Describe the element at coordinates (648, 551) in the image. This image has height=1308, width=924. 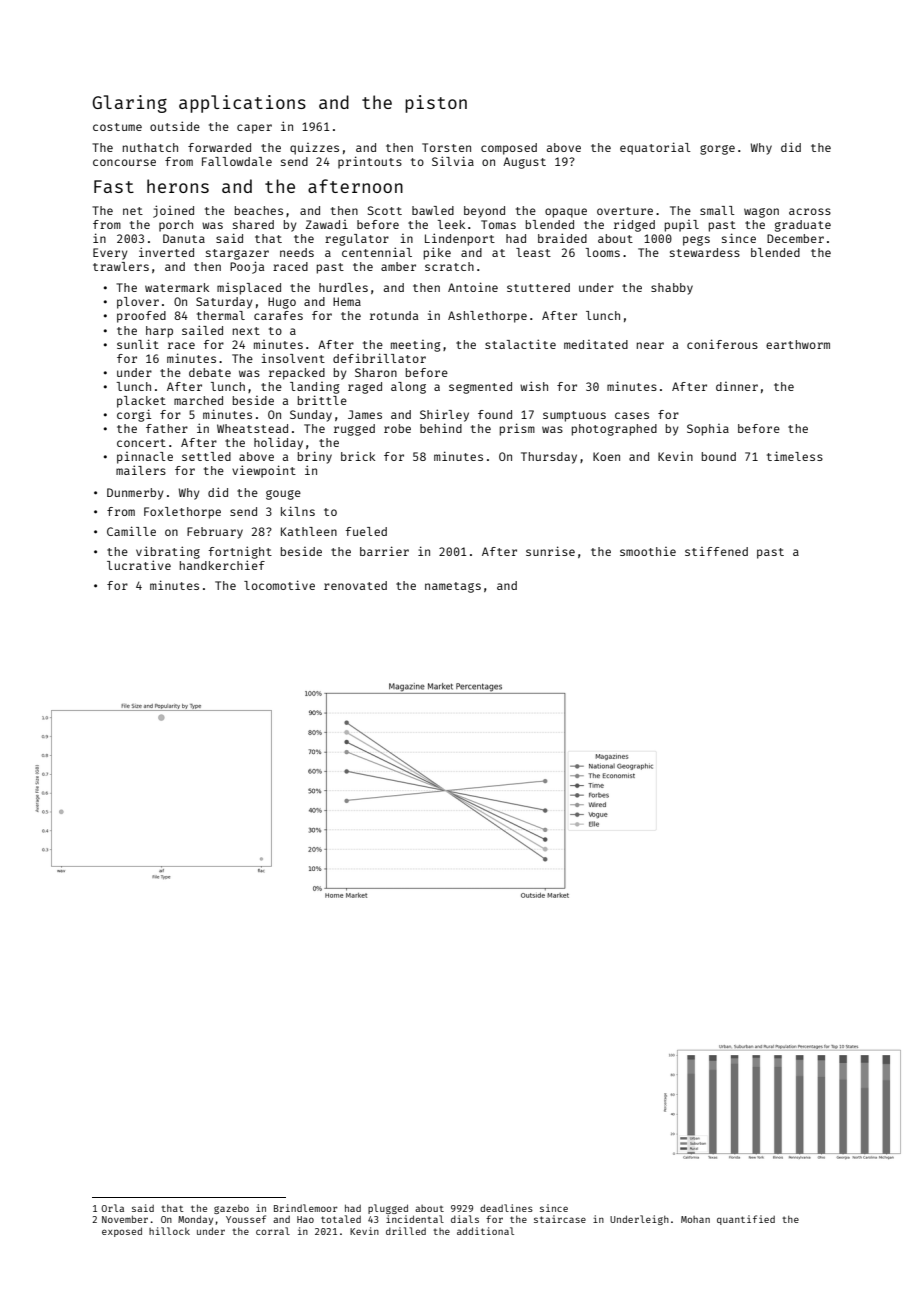
I see `smoothie` at that location.
